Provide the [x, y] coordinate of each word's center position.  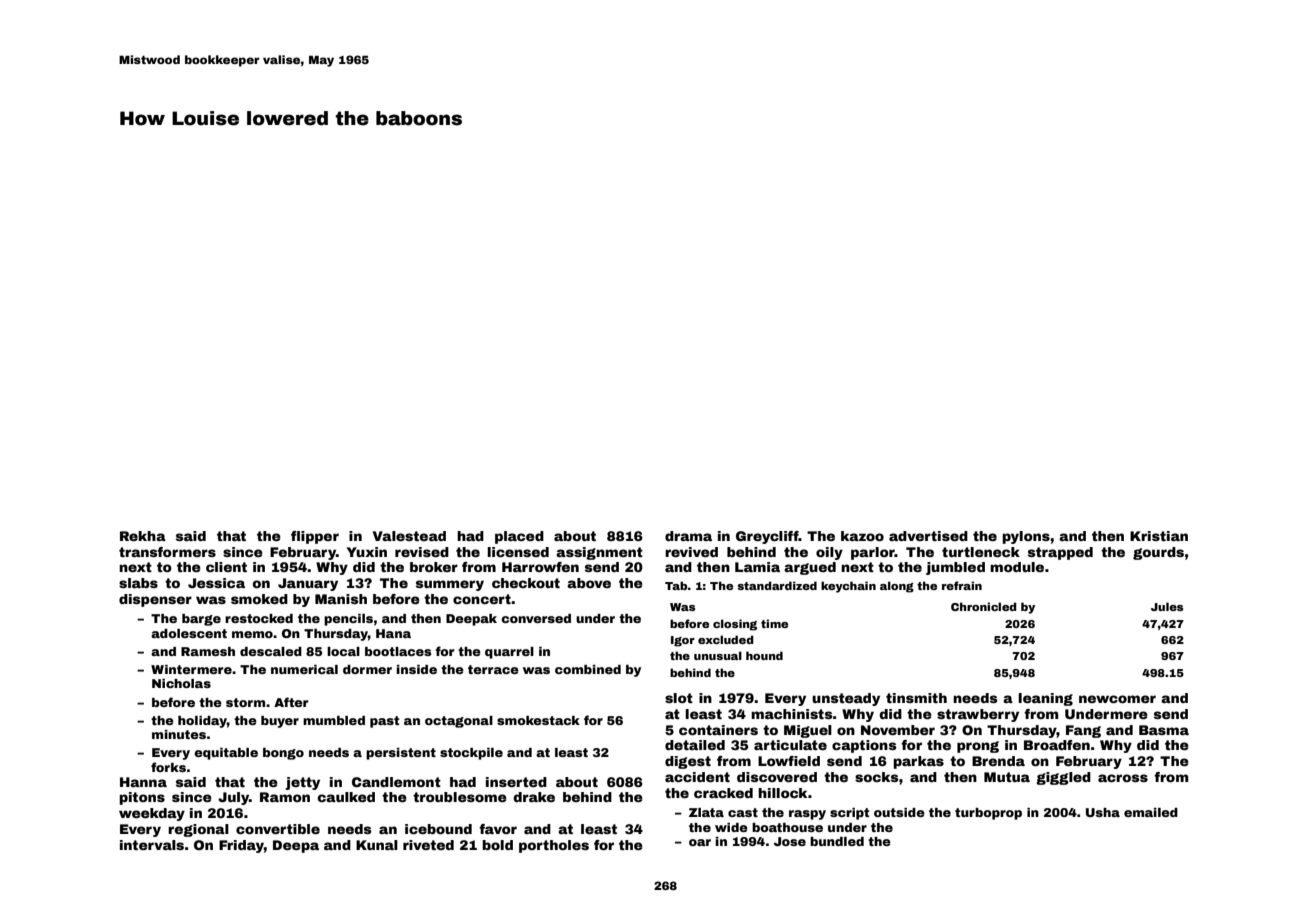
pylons [1026, 537]
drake [534, 797]
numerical [304, 669]
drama [688, 536]
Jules [1167, 606]
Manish [341, 599]
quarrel [509, 653]
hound [764, 655]
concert [482, 599]
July [233, 798]
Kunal [377, 845]
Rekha [143, 536]
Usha [1103, 812]
